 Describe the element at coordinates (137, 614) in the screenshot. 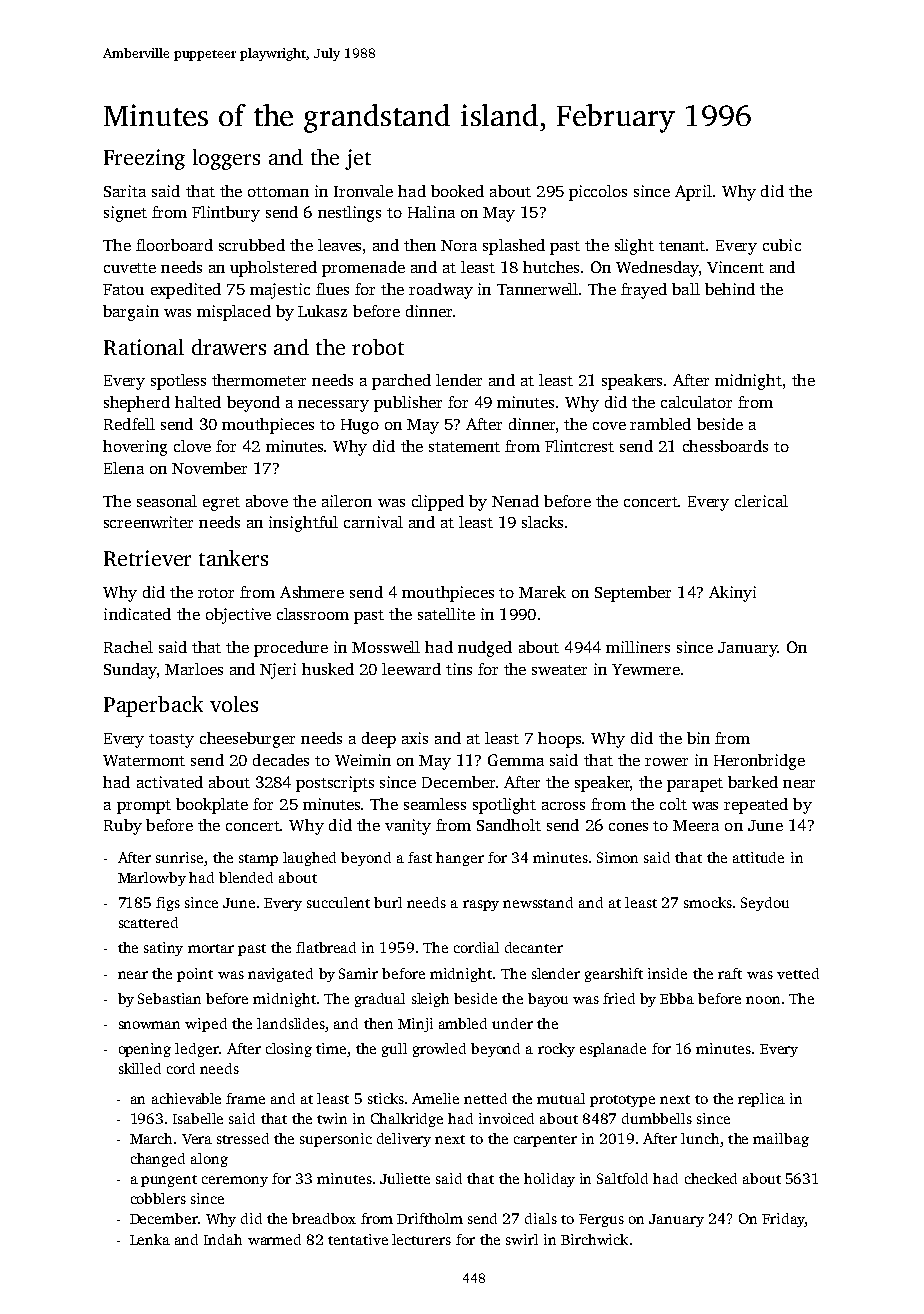

I see `indicated` at that location.
